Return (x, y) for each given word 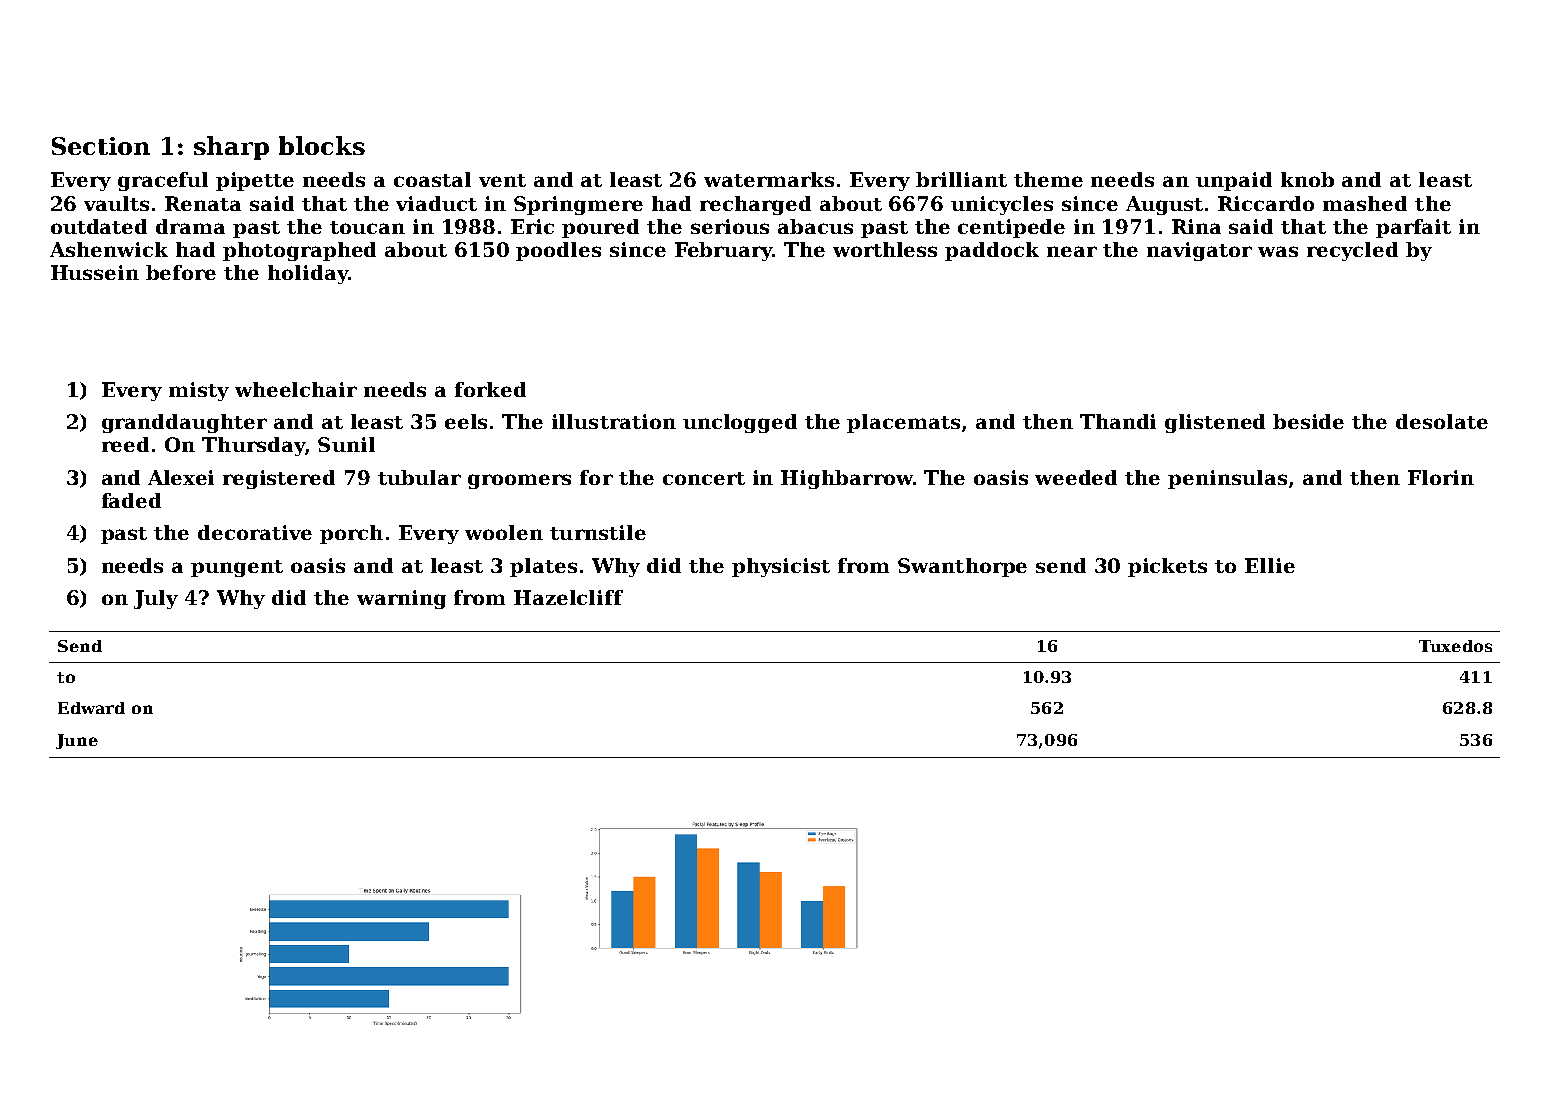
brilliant (961, 179)
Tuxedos (1455, 646)
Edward (91, 708)
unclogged (740, 423)
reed (125, 444)
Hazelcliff (568, 597)
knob (1307, 179)
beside (1308, 421)
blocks (322, 145)
